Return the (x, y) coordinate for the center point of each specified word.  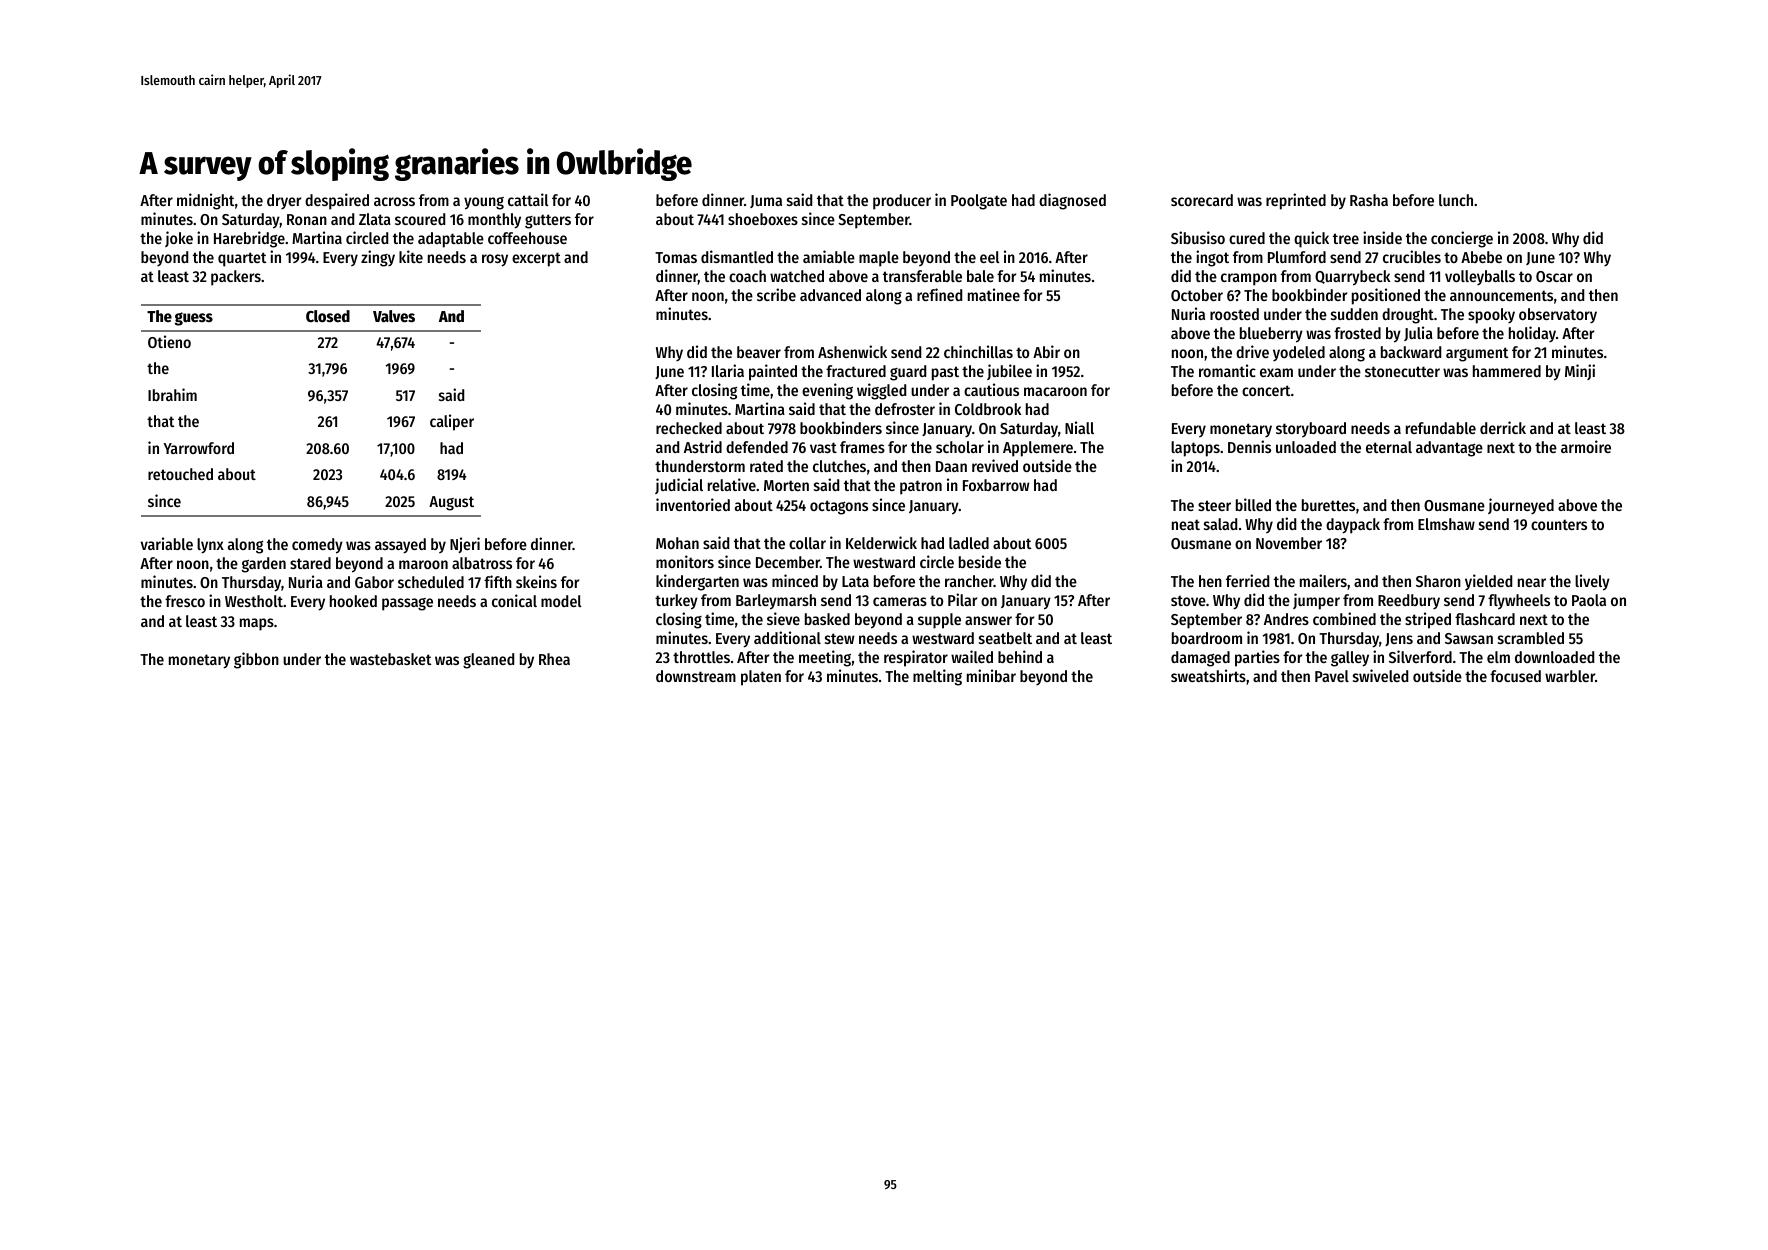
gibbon (256, 660)
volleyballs (1480, 277)
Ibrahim (172, 394)
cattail (528, 199)
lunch (1456, 200)
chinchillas (978, 351)
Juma (766, 201)
